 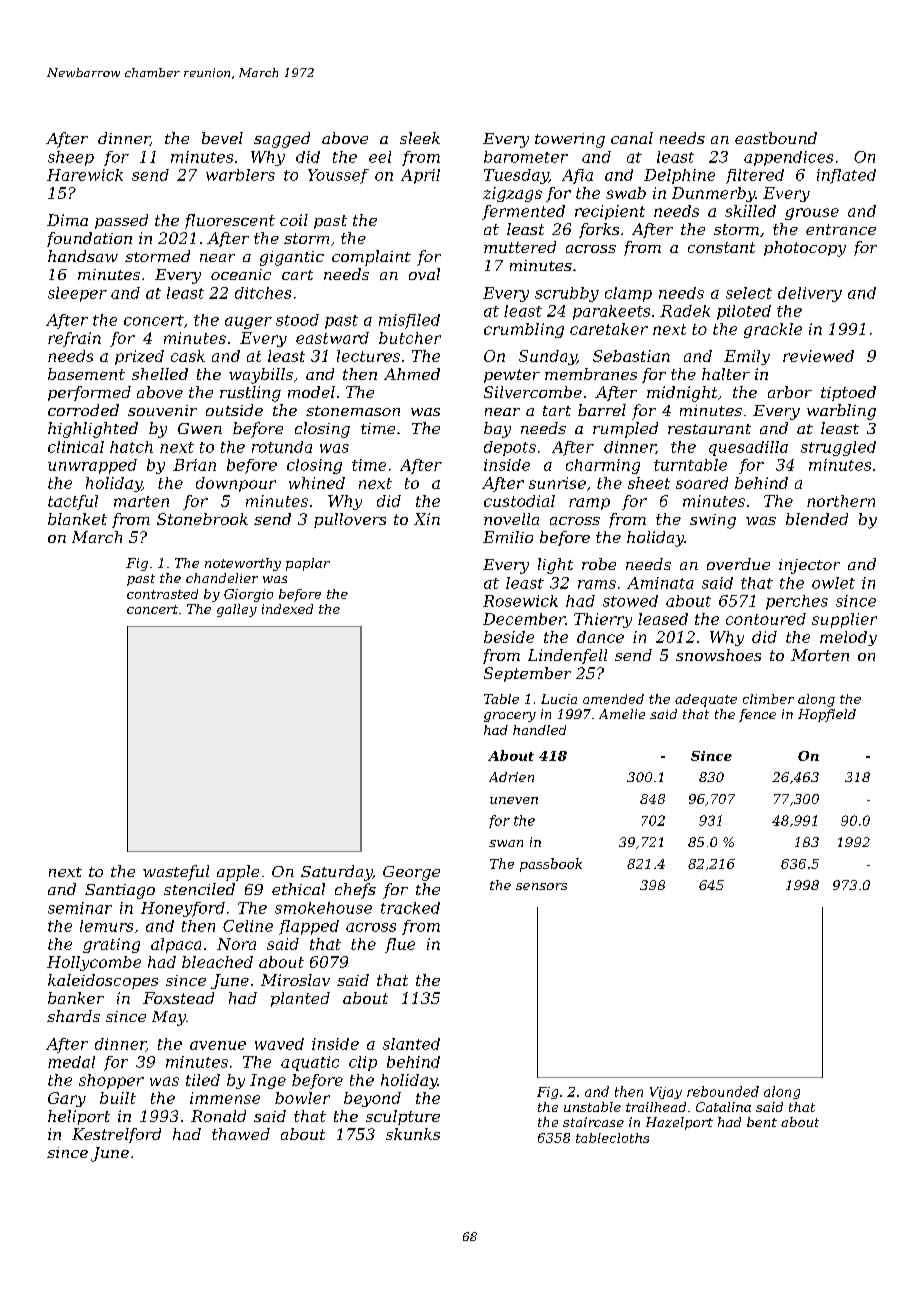 What do you see at coordinates (162, 410) in the document?
I see `souvenir` at bounding box center [162, 410].
